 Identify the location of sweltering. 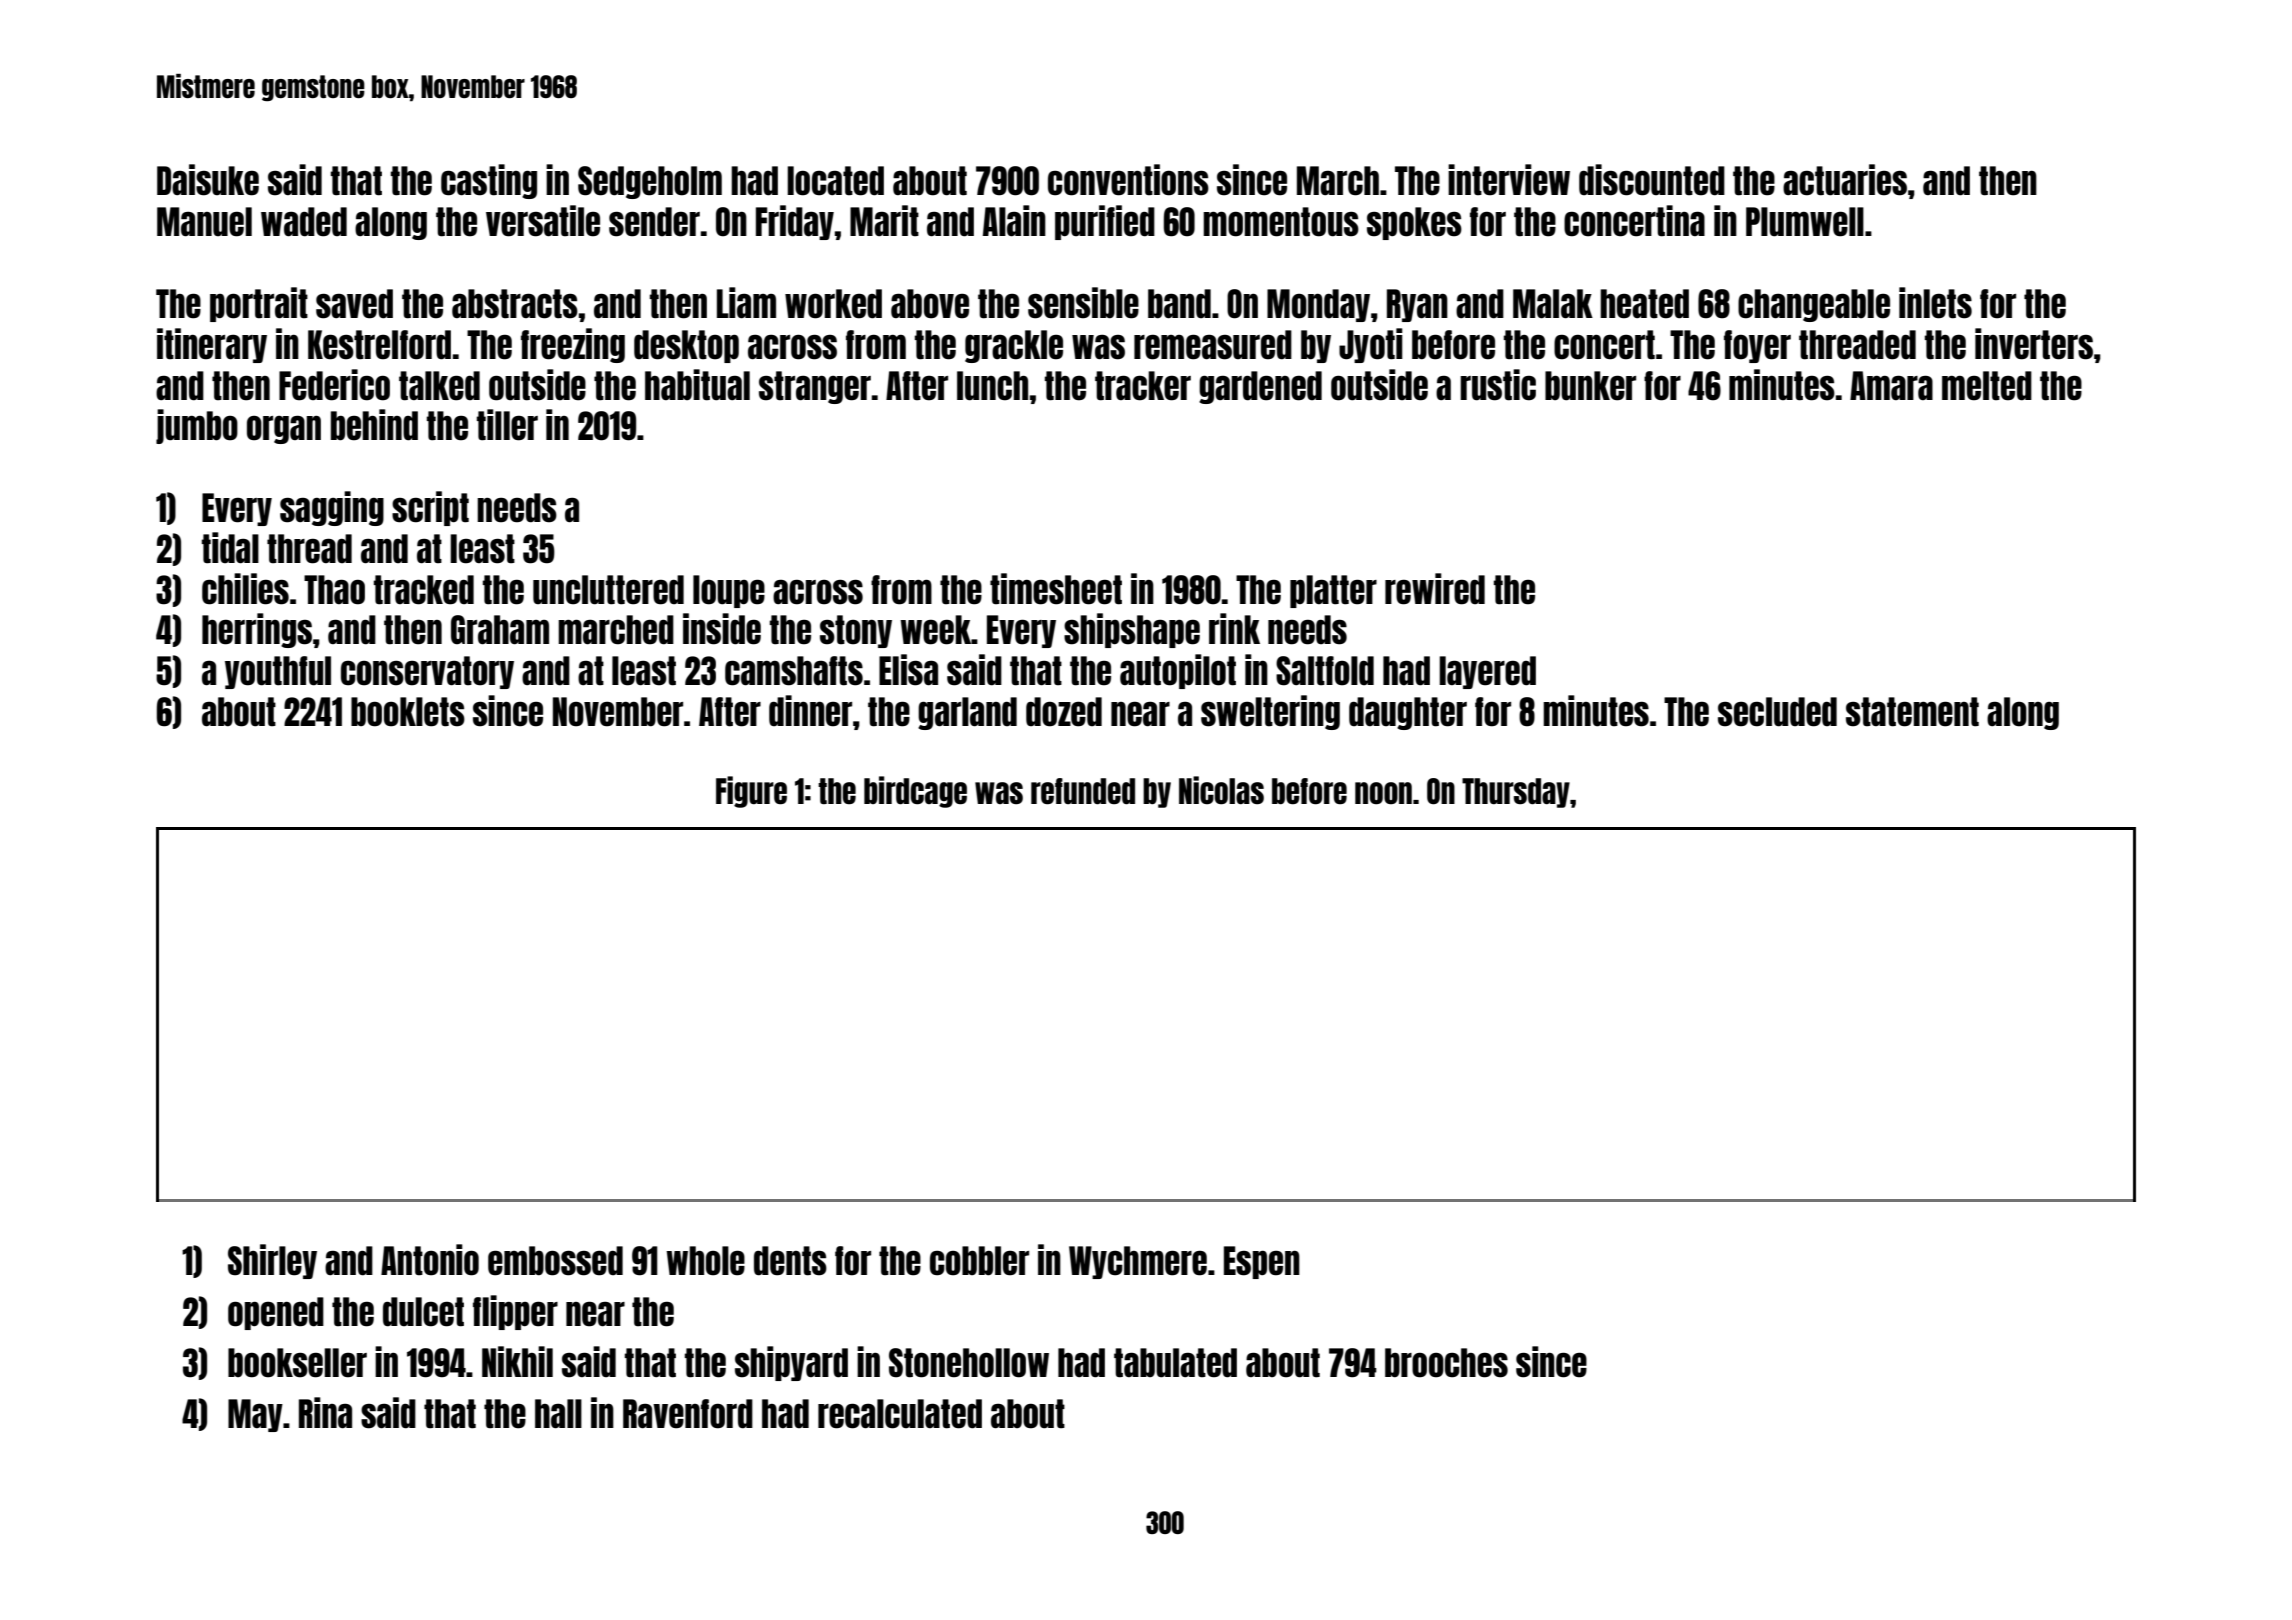
(1270, 712).
